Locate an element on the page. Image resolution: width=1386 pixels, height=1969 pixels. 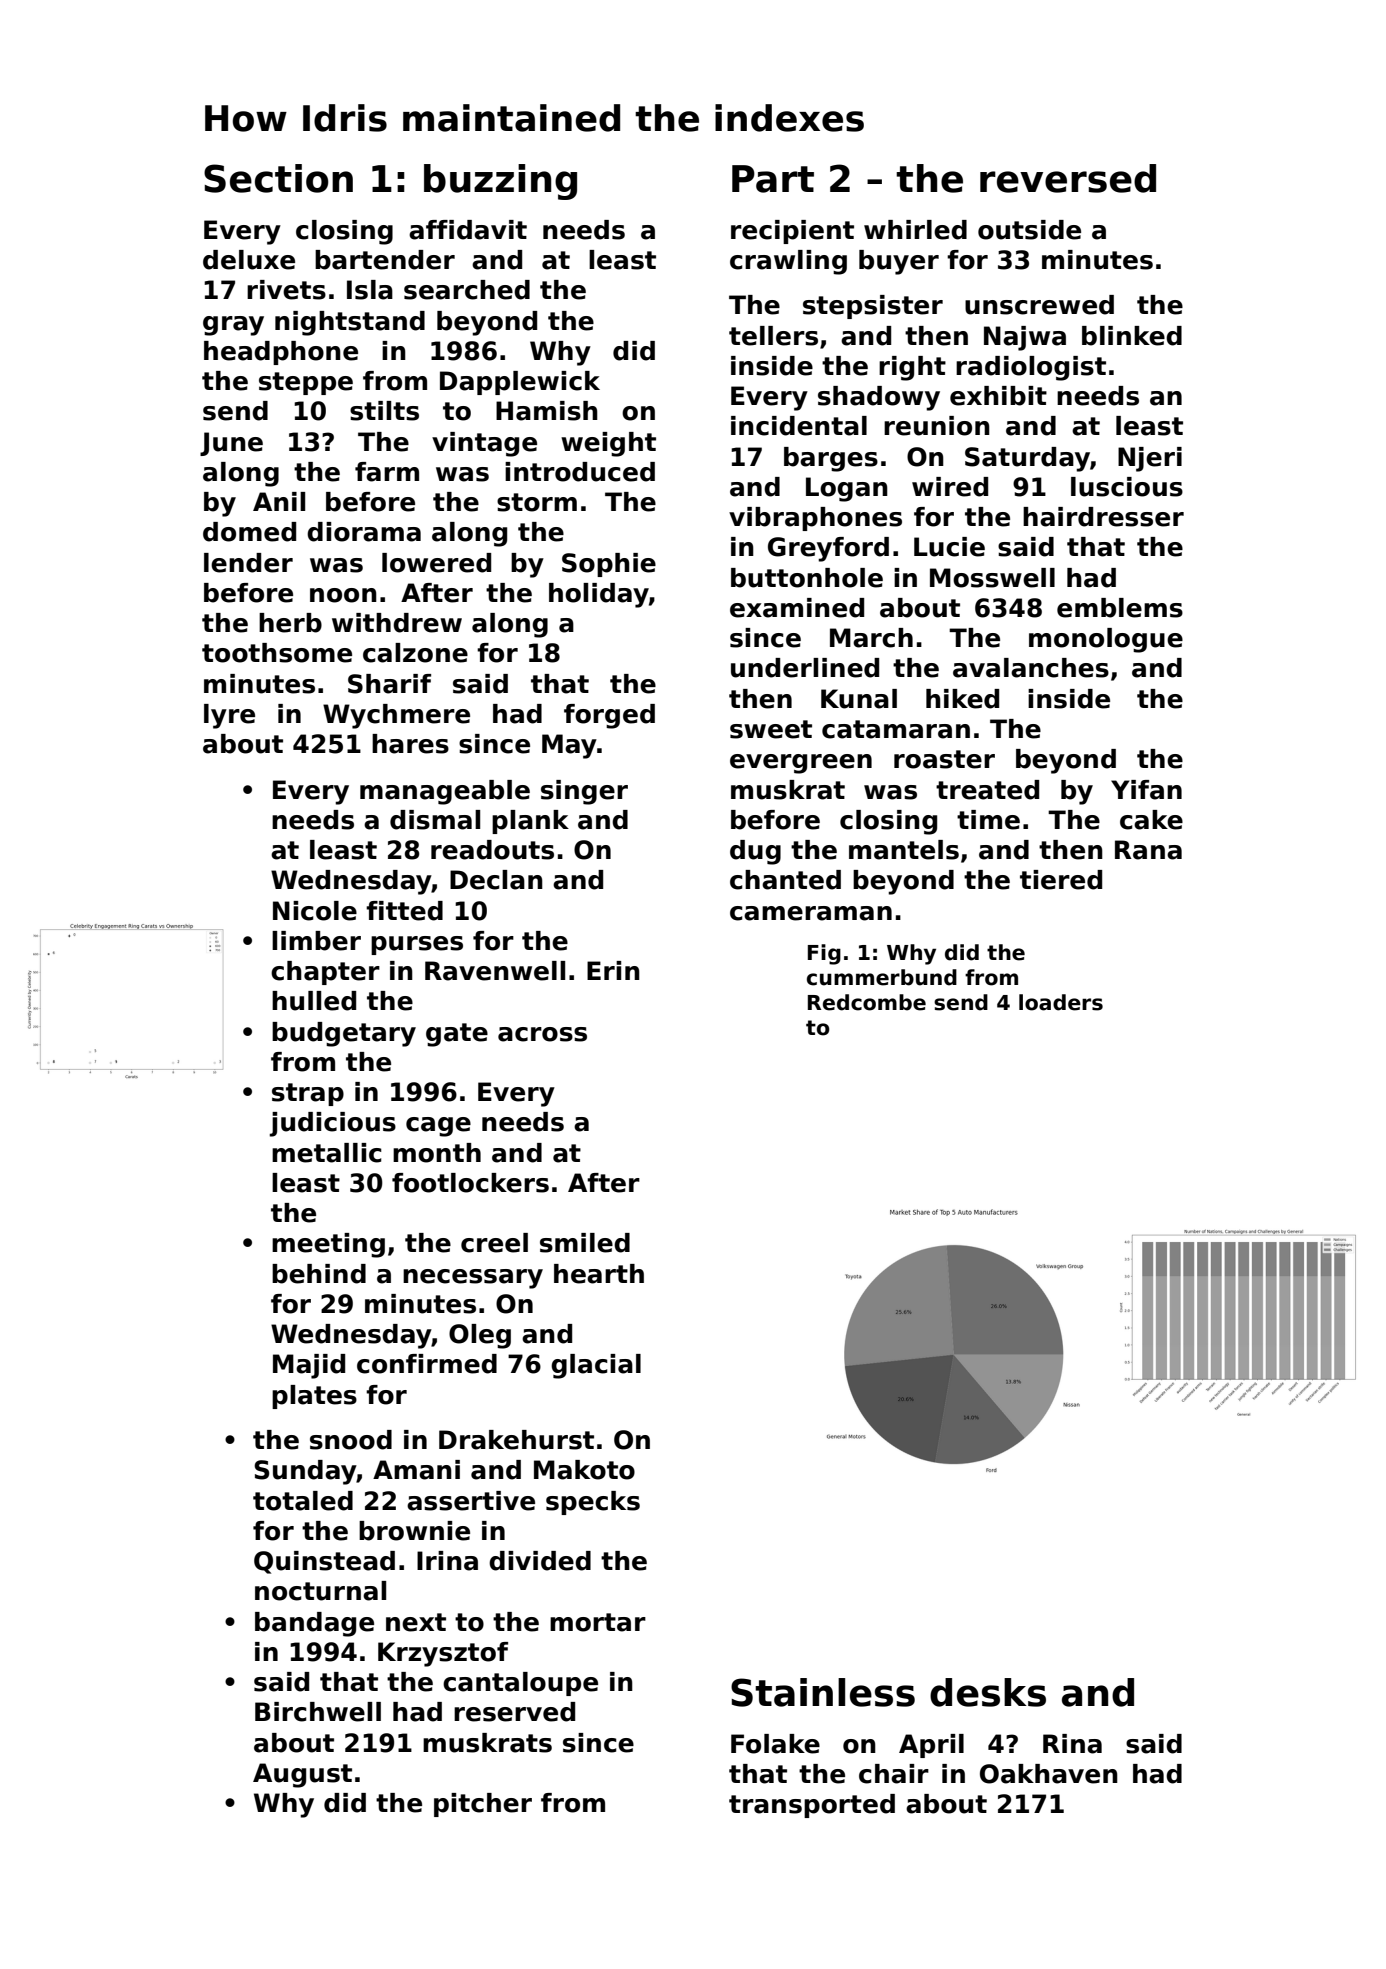
bandage is located at coordinates (314, 1624).
